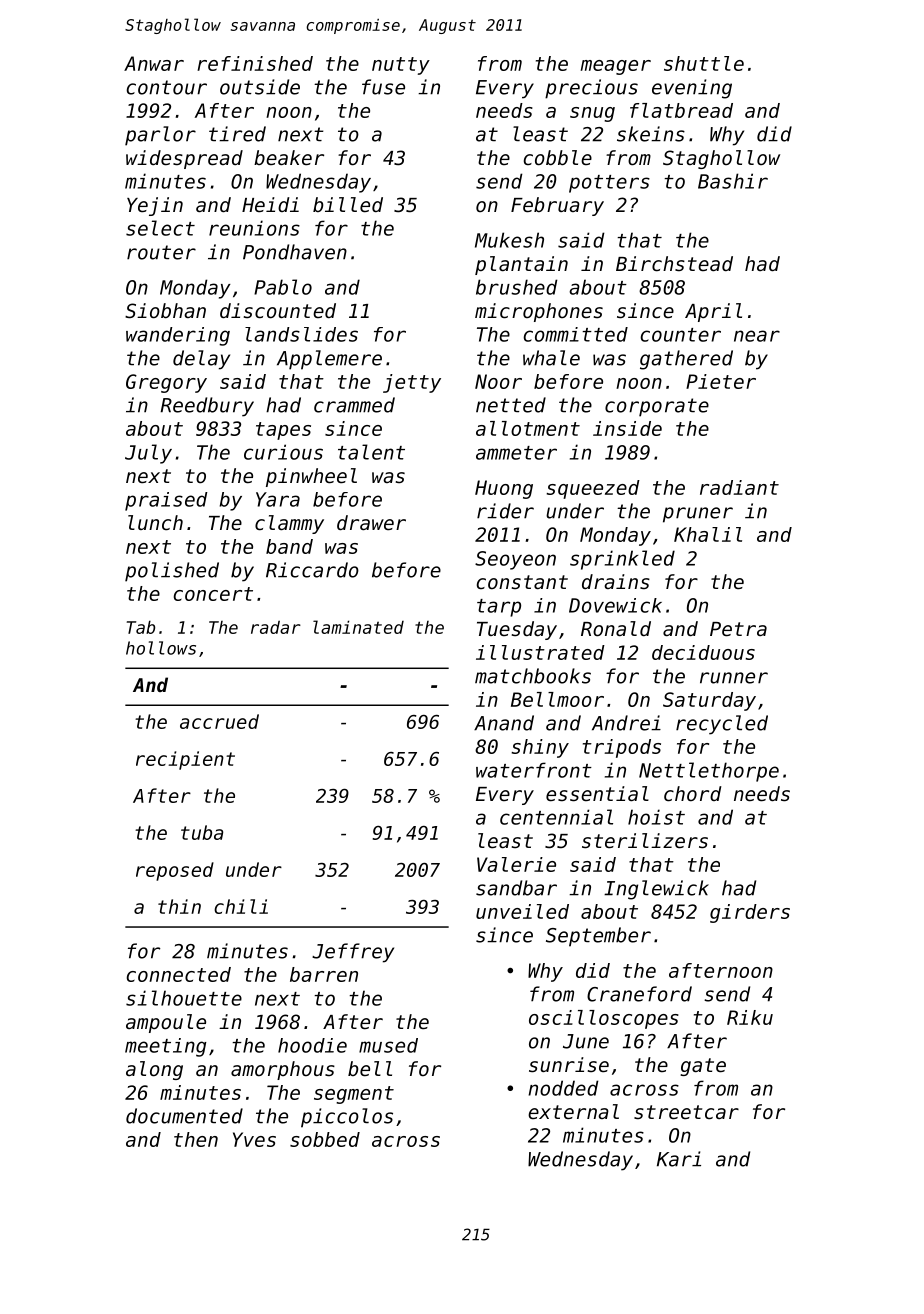 This screenshot has width=924, height=1314. Describe the element at coordinates (213, 594) in the screenshot. I see `concert` at that location.
